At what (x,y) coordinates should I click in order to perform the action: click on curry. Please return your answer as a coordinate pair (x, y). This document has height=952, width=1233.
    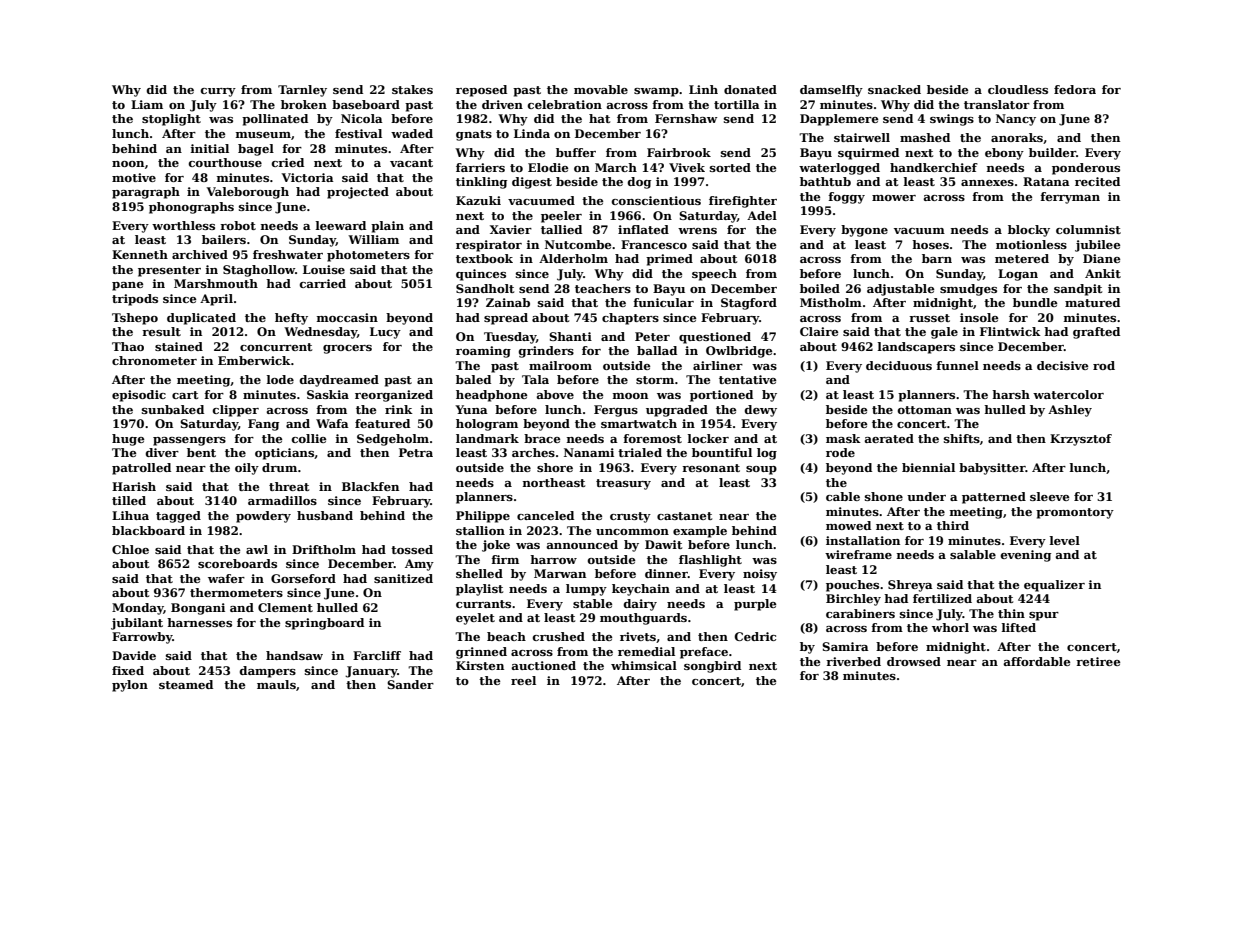
    Looking at the image, I should click on (218, 92).
